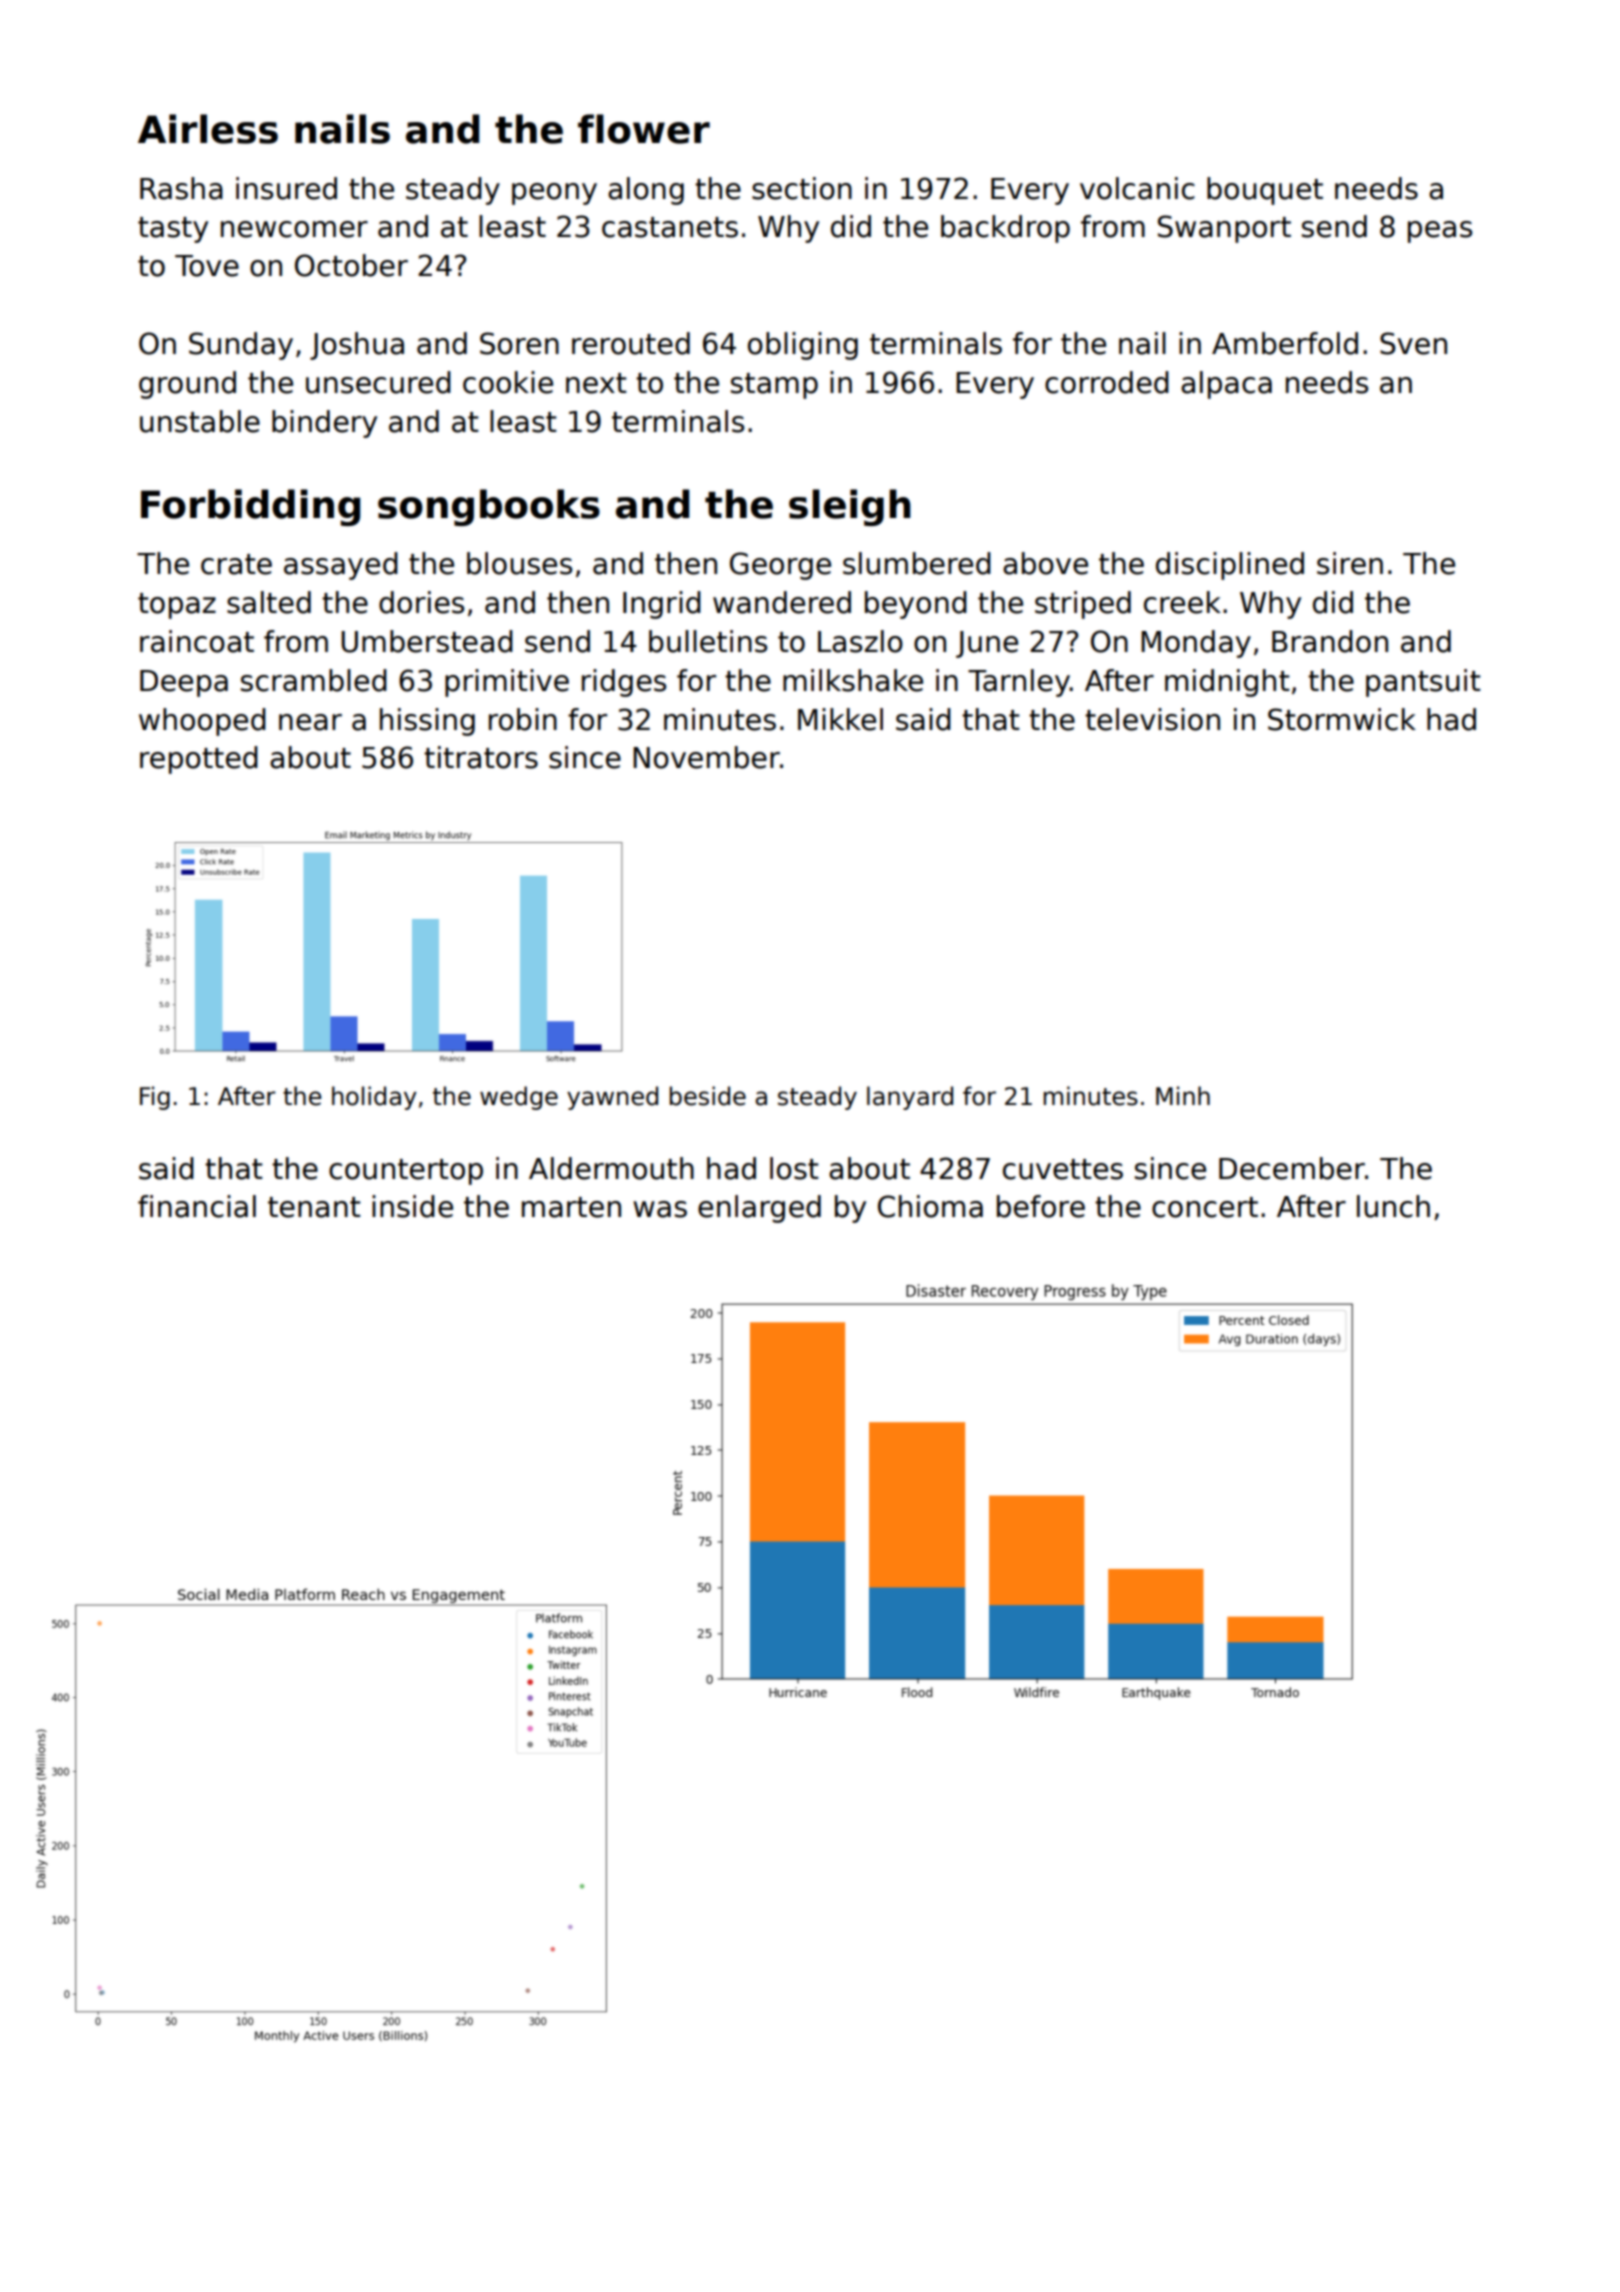 The width and height of the screenshot is (1620, 2292). Describe the element at coordinates (199, 760) in the screenshot. I see `repotted` at that location.
